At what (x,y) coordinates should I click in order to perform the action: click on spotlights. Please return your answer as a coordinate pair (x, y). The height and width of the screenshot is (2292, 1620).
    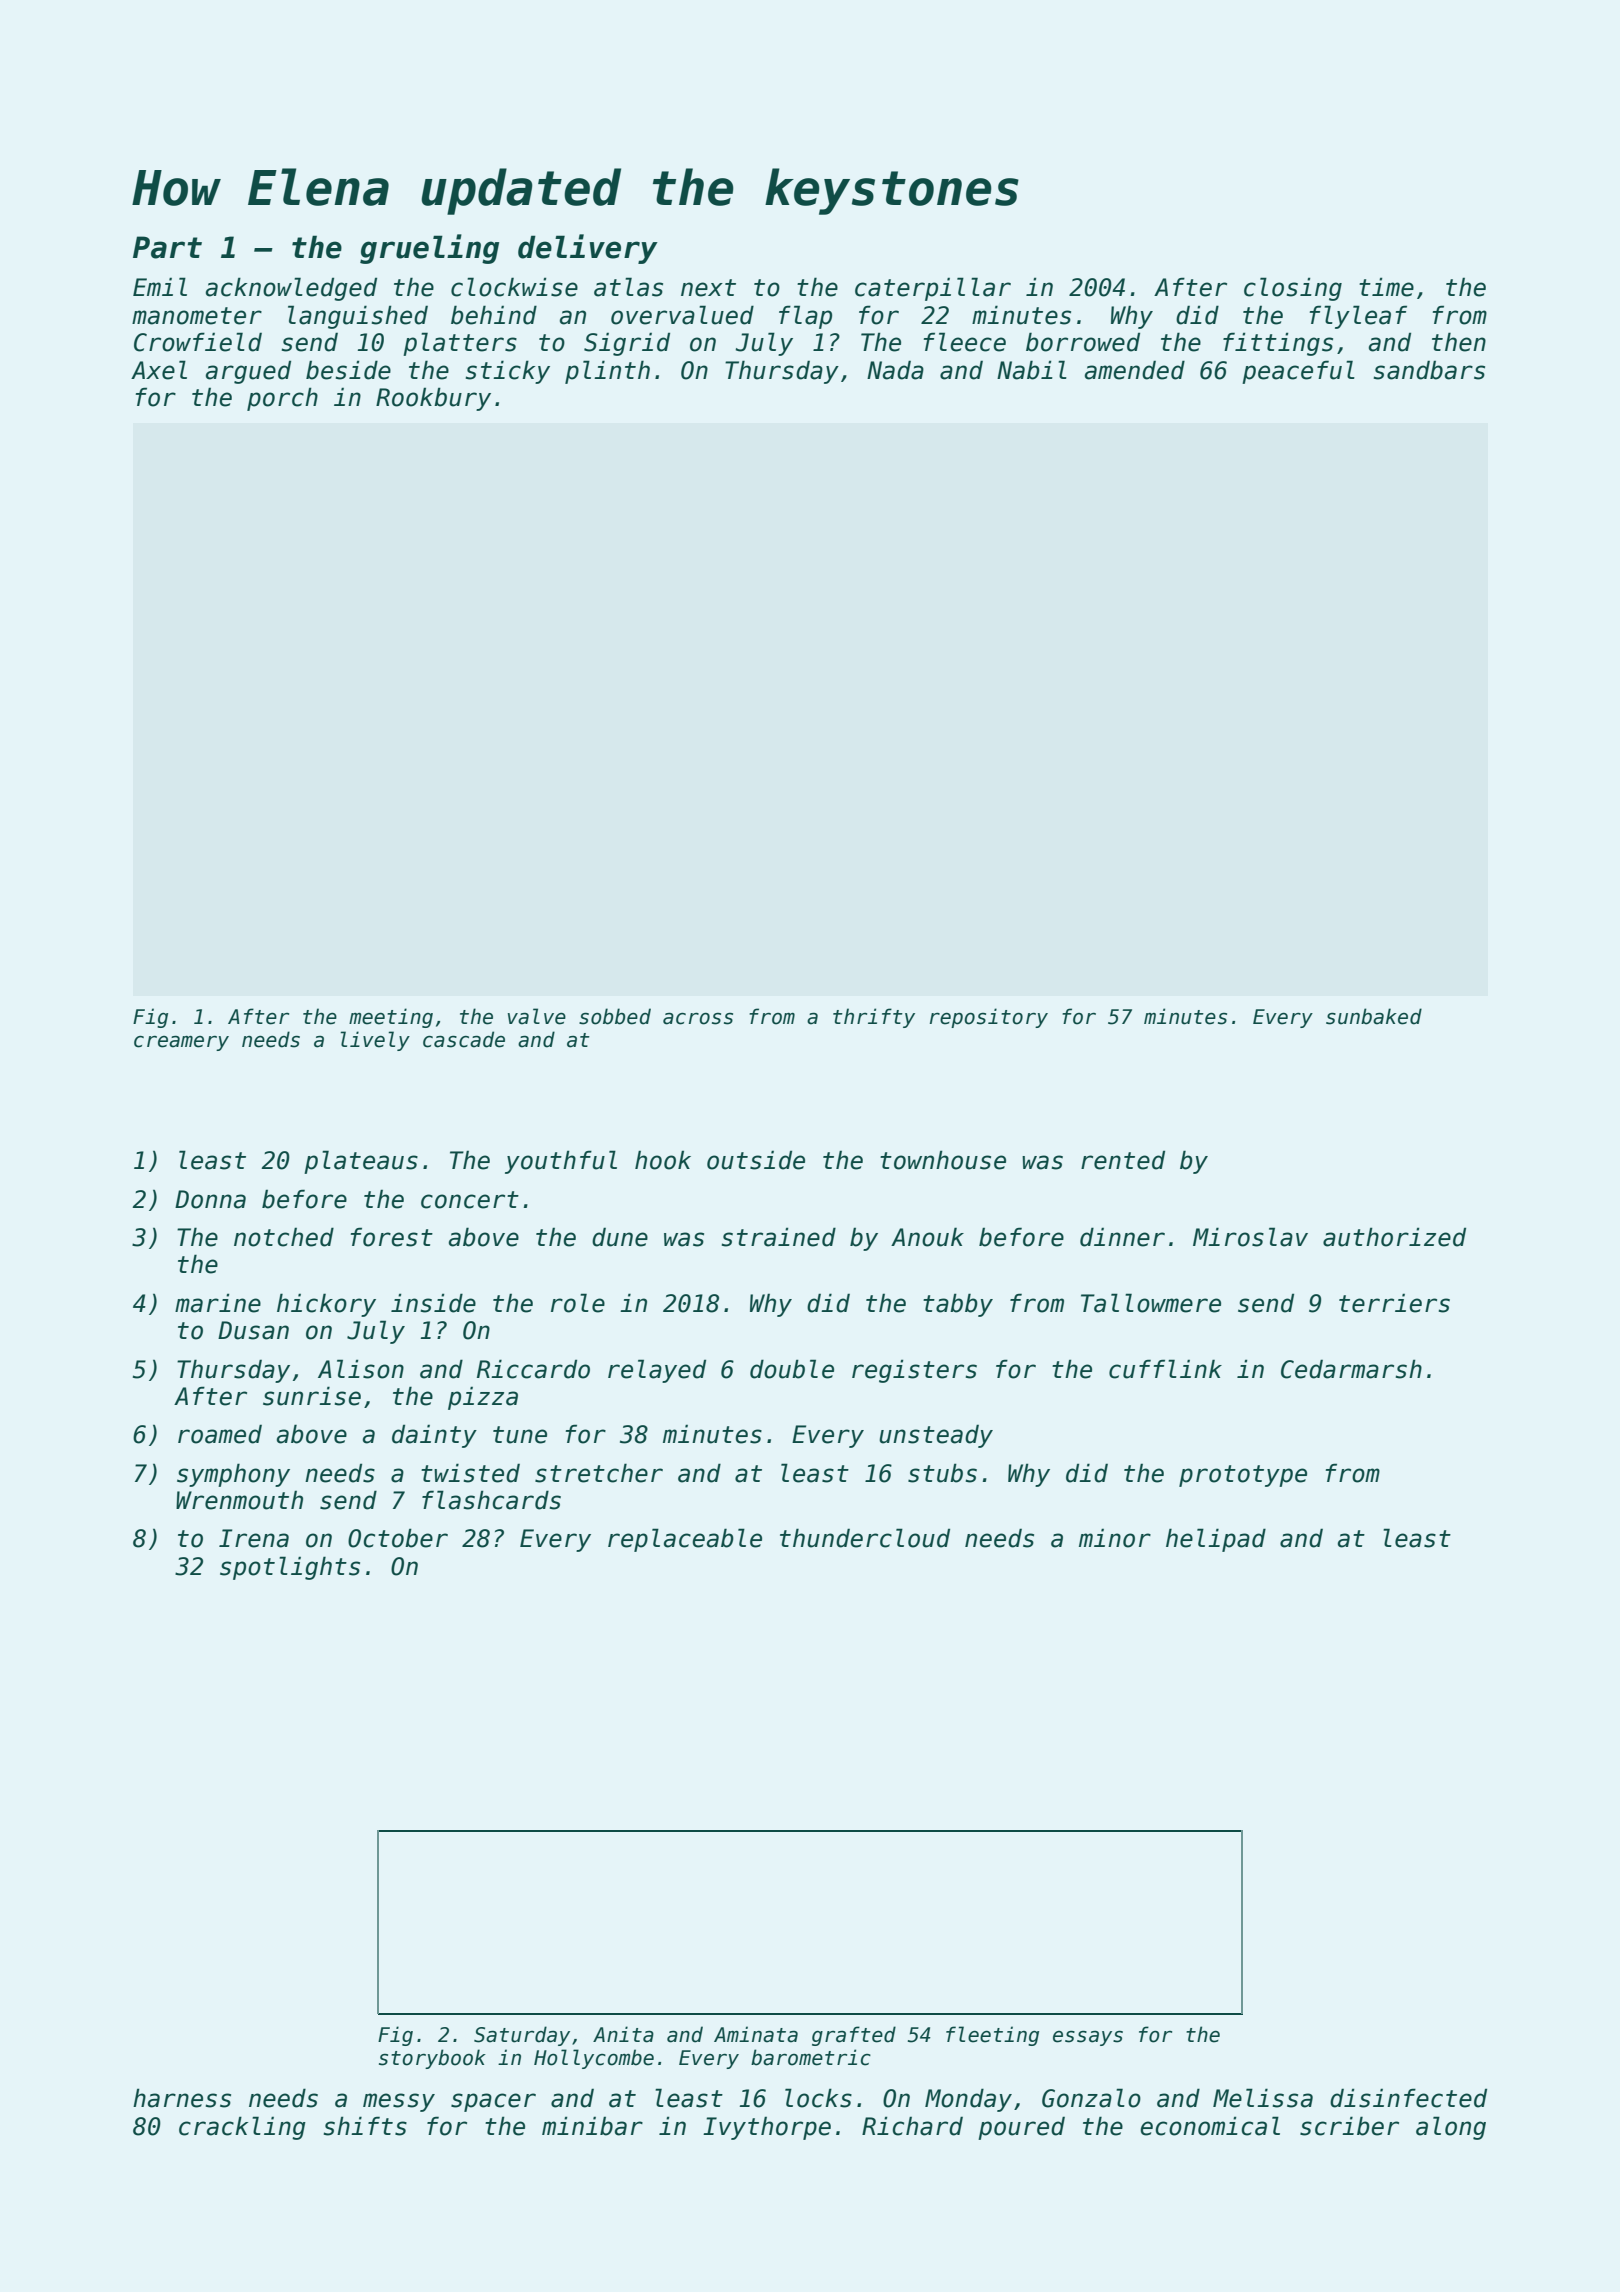
    Looking at the image, I should click on (290, 1568).
